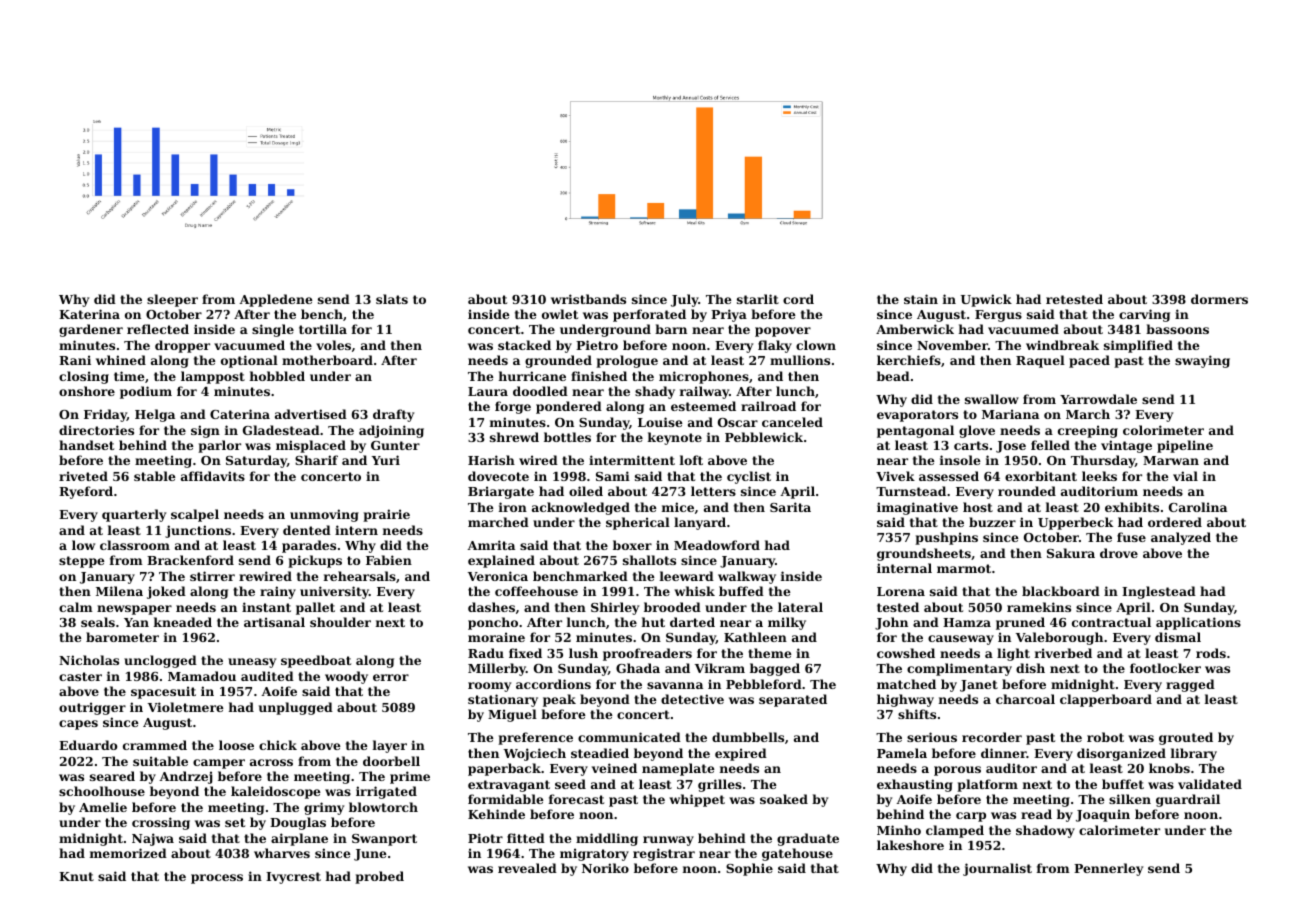 The image size is (1308, 924). What do you see at coordinates (986, 300) in the document?
I see `Upwick` at bounding box center [986, 300].
